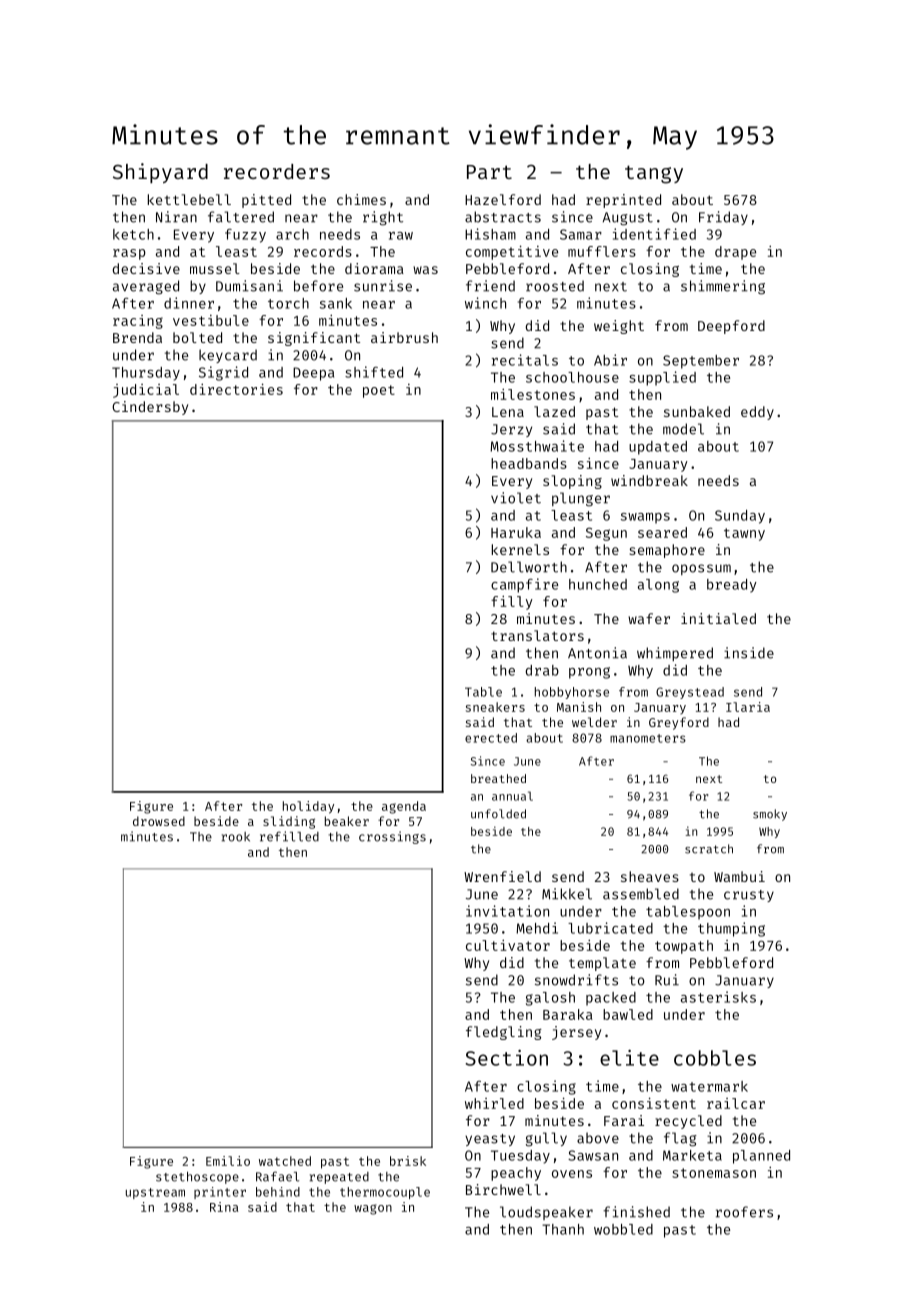  I want to click on along, so click(658, 586).
